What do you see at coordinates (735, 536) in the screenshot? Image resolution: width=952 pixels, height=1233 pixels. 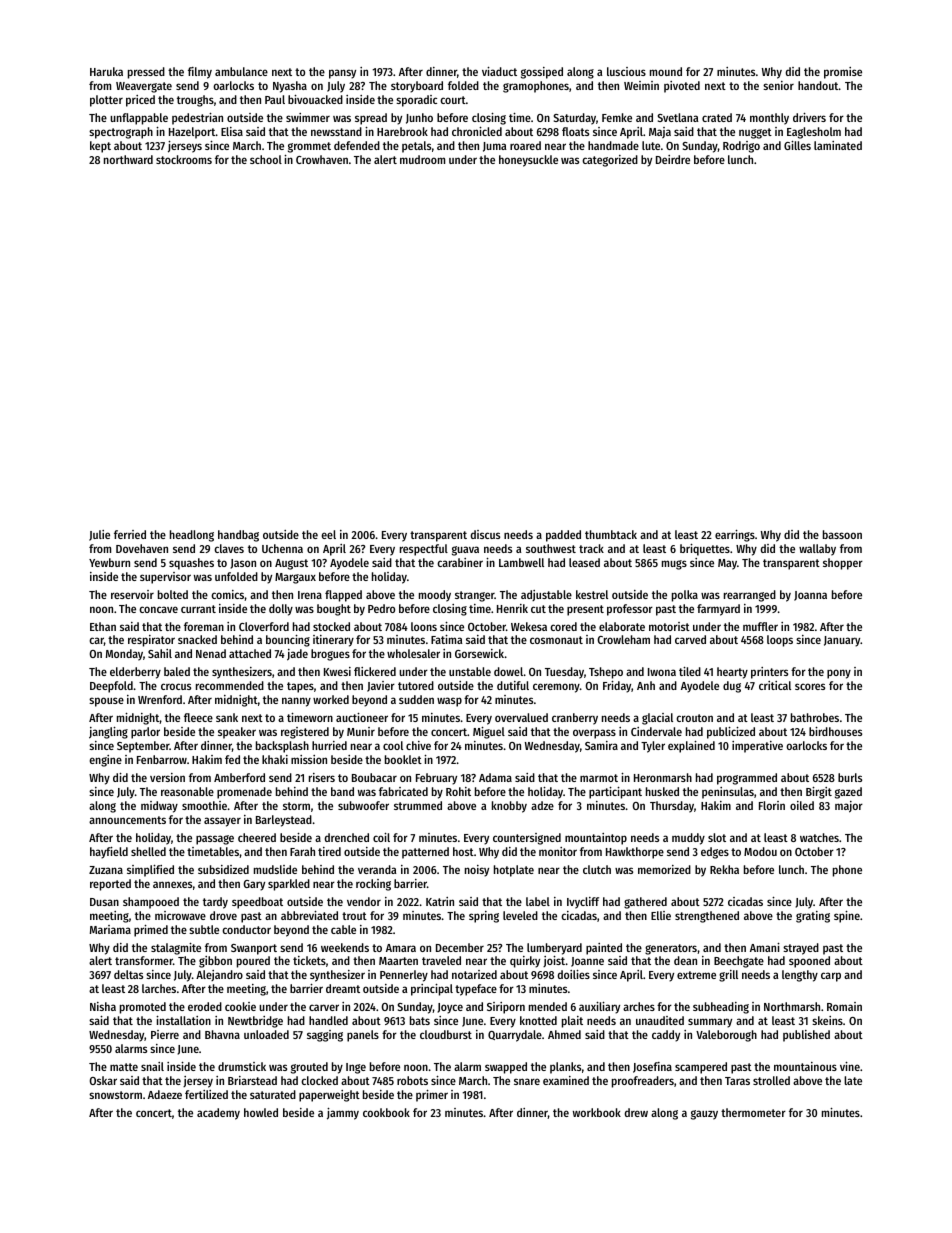 I see `earrings` at bounding box center [735, 536].
